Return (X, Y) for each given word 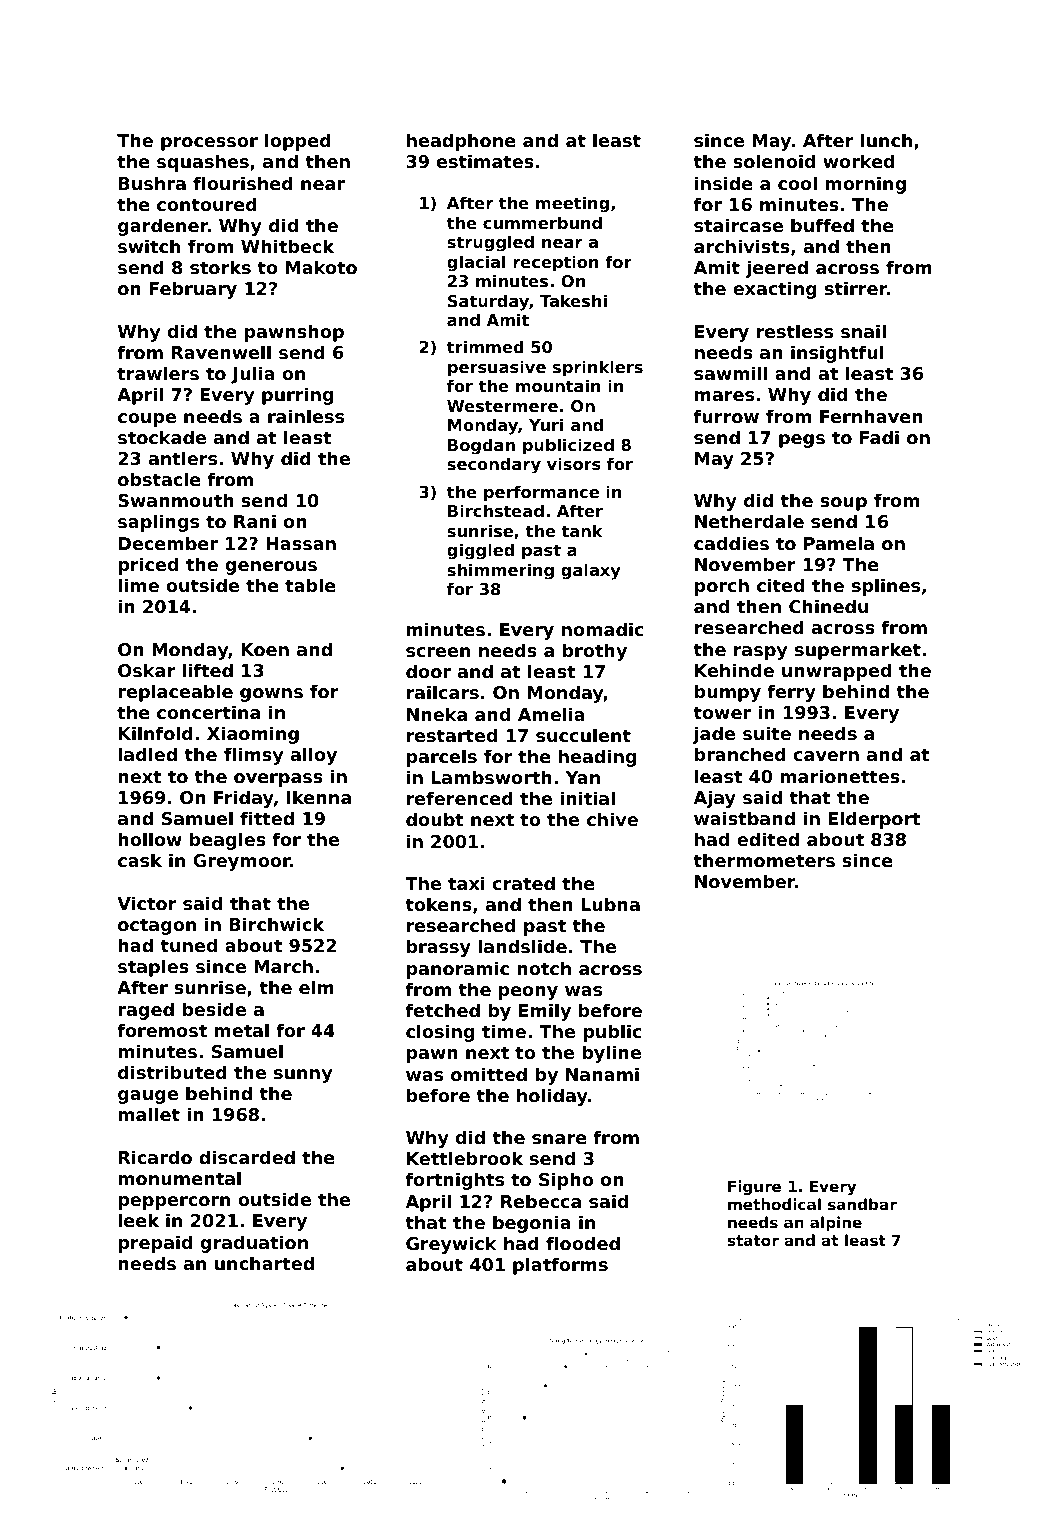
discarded (247, 1157)
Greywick (451, 1245)
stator (753, 1240)
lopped (298, 142)
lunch (886, 140)
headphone (461, 142)
